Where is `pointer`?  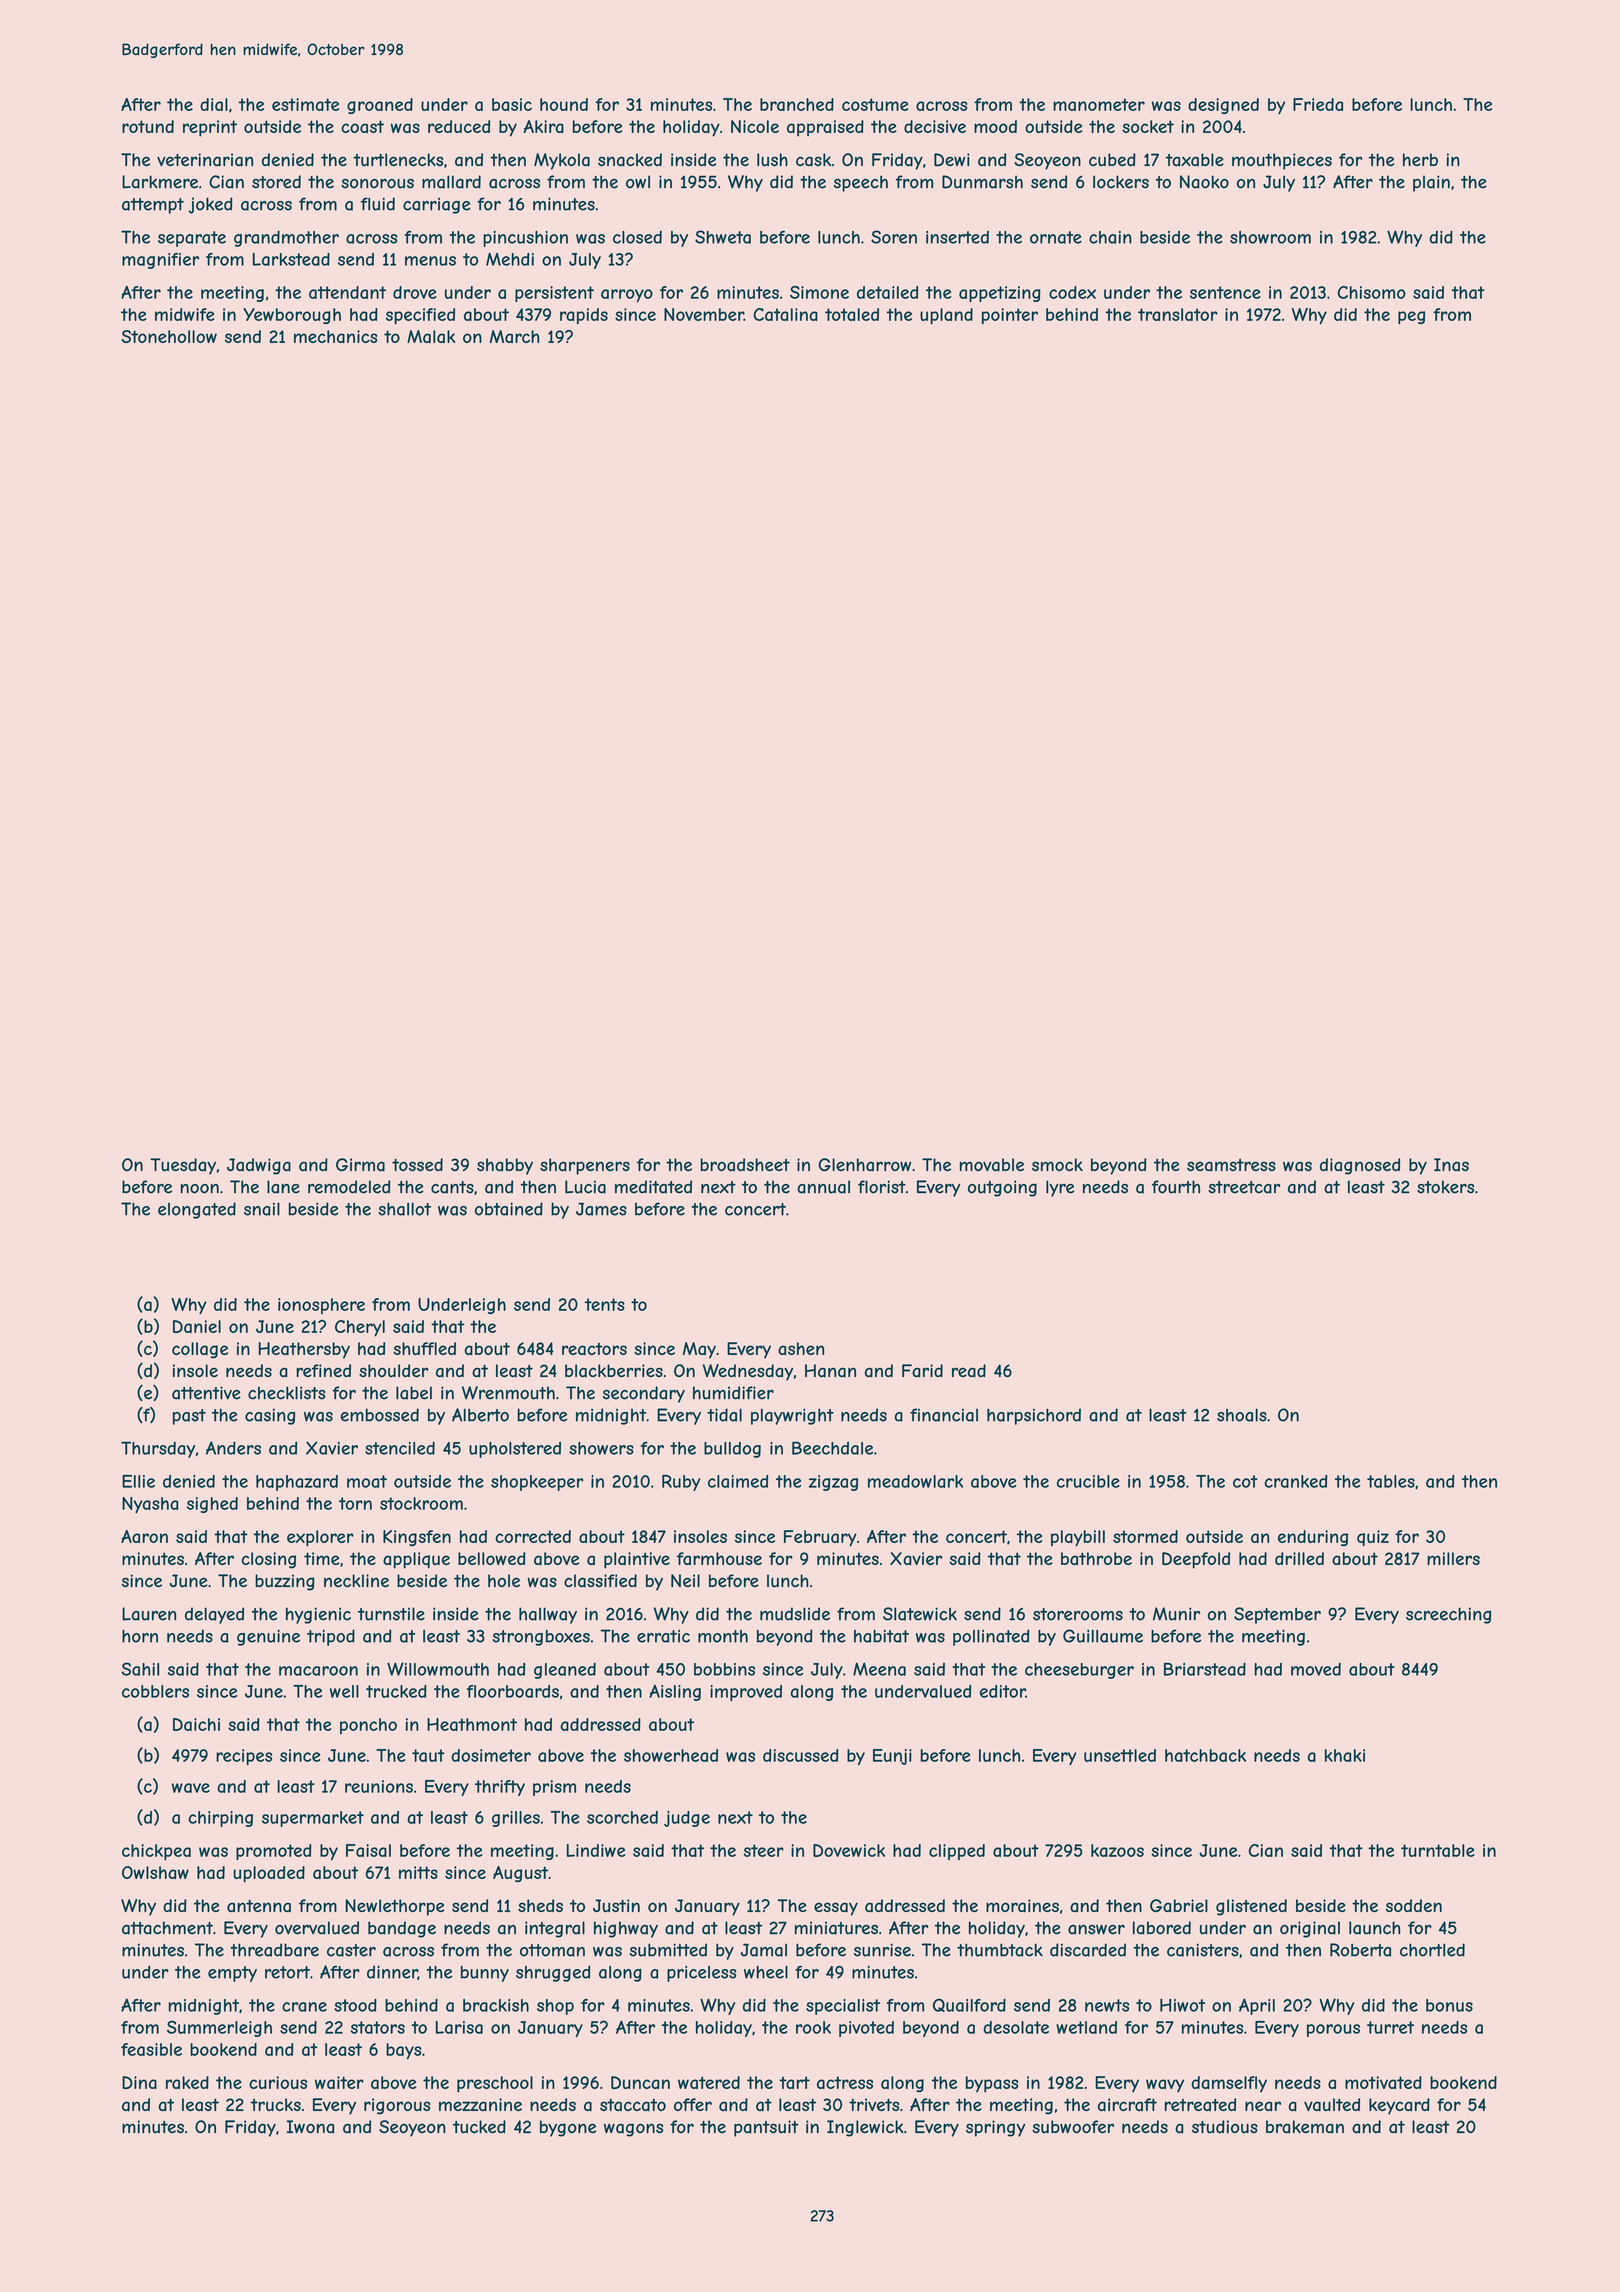
pointer is located at coordinates (1010, 316).
